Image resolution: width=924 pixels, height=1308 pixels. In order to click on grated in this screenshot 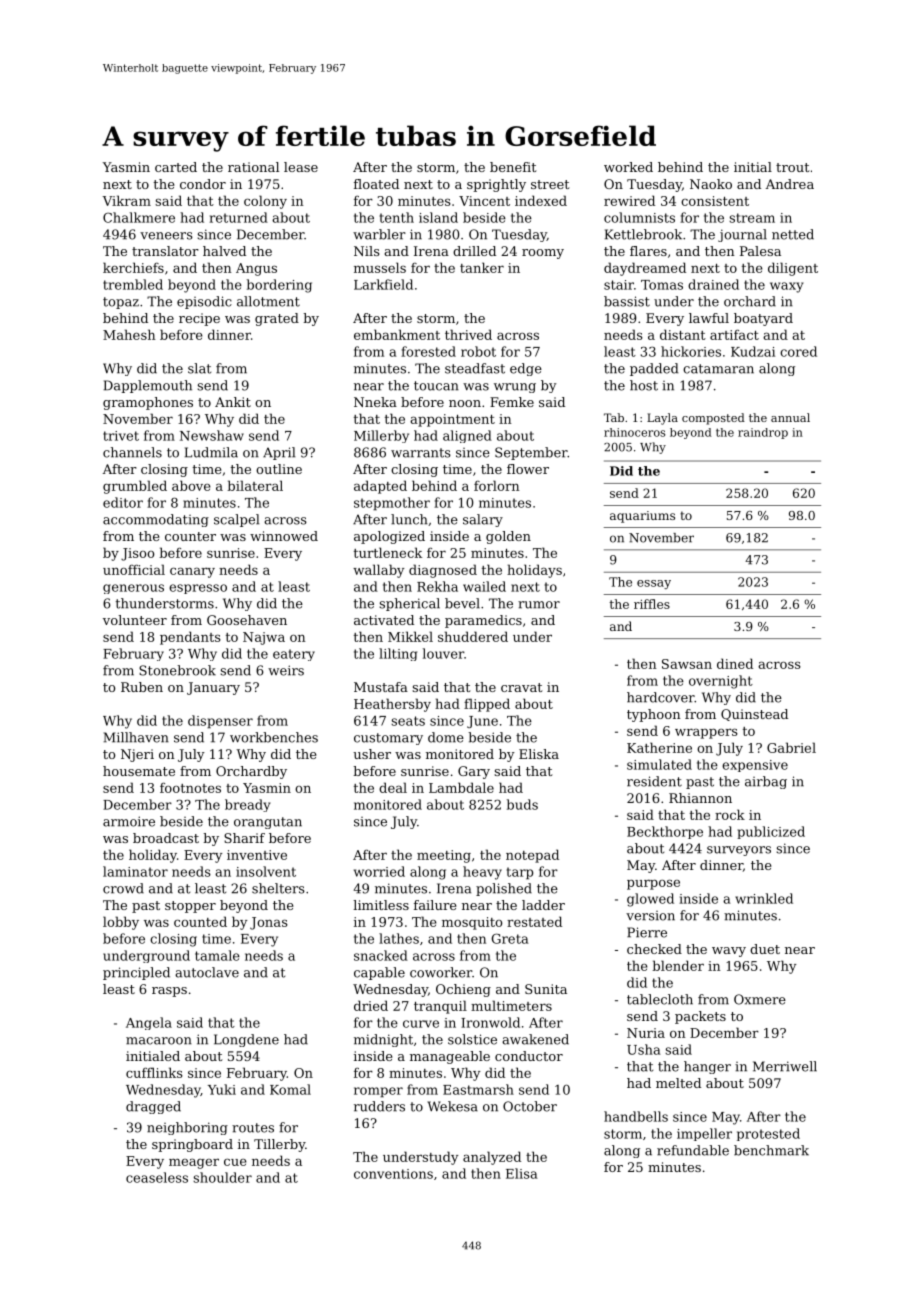, I will do `click(277, 319)`.
